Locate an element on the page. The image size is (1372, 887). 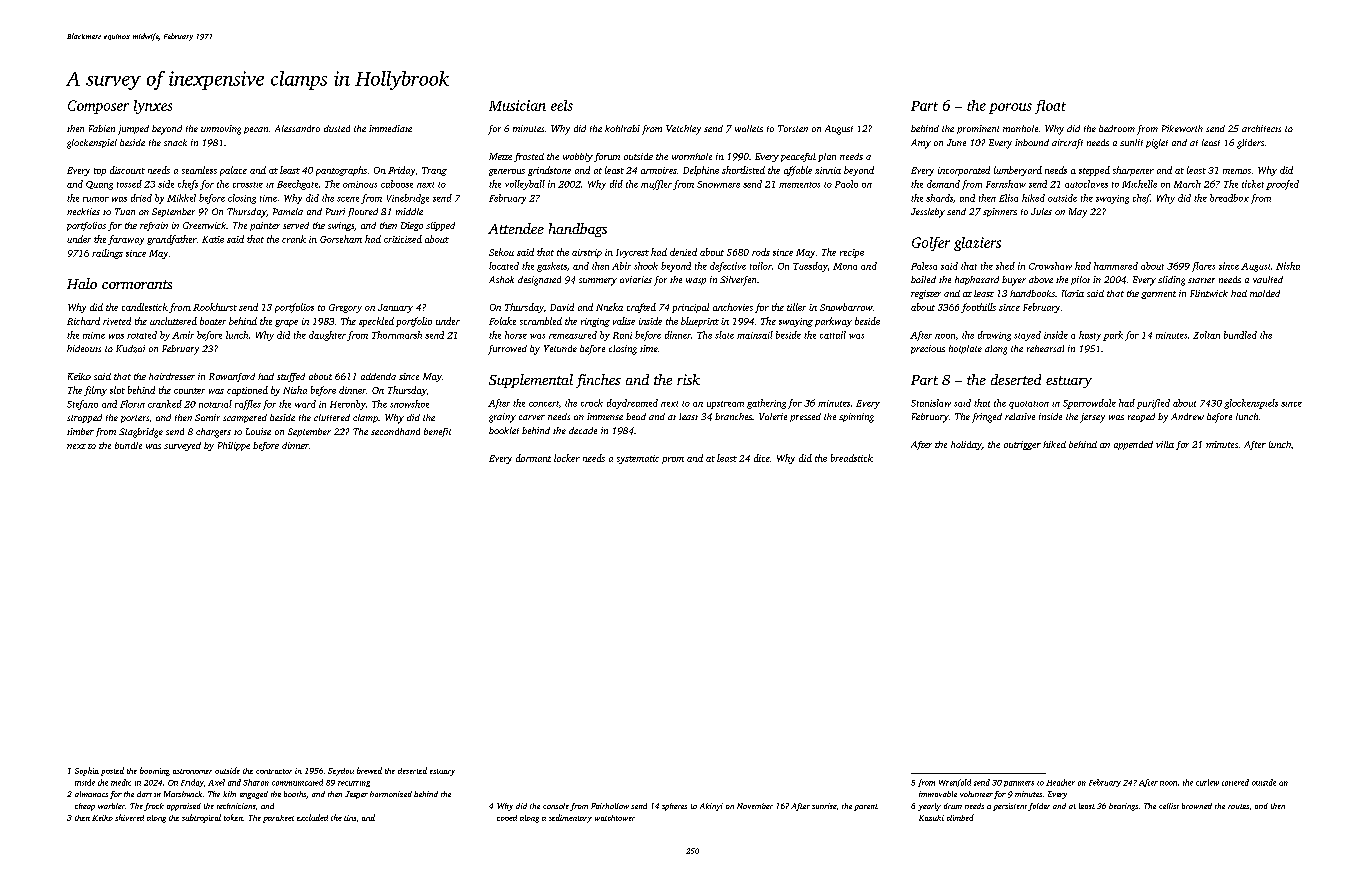
hideouts is located at coordinates (84, 348).
